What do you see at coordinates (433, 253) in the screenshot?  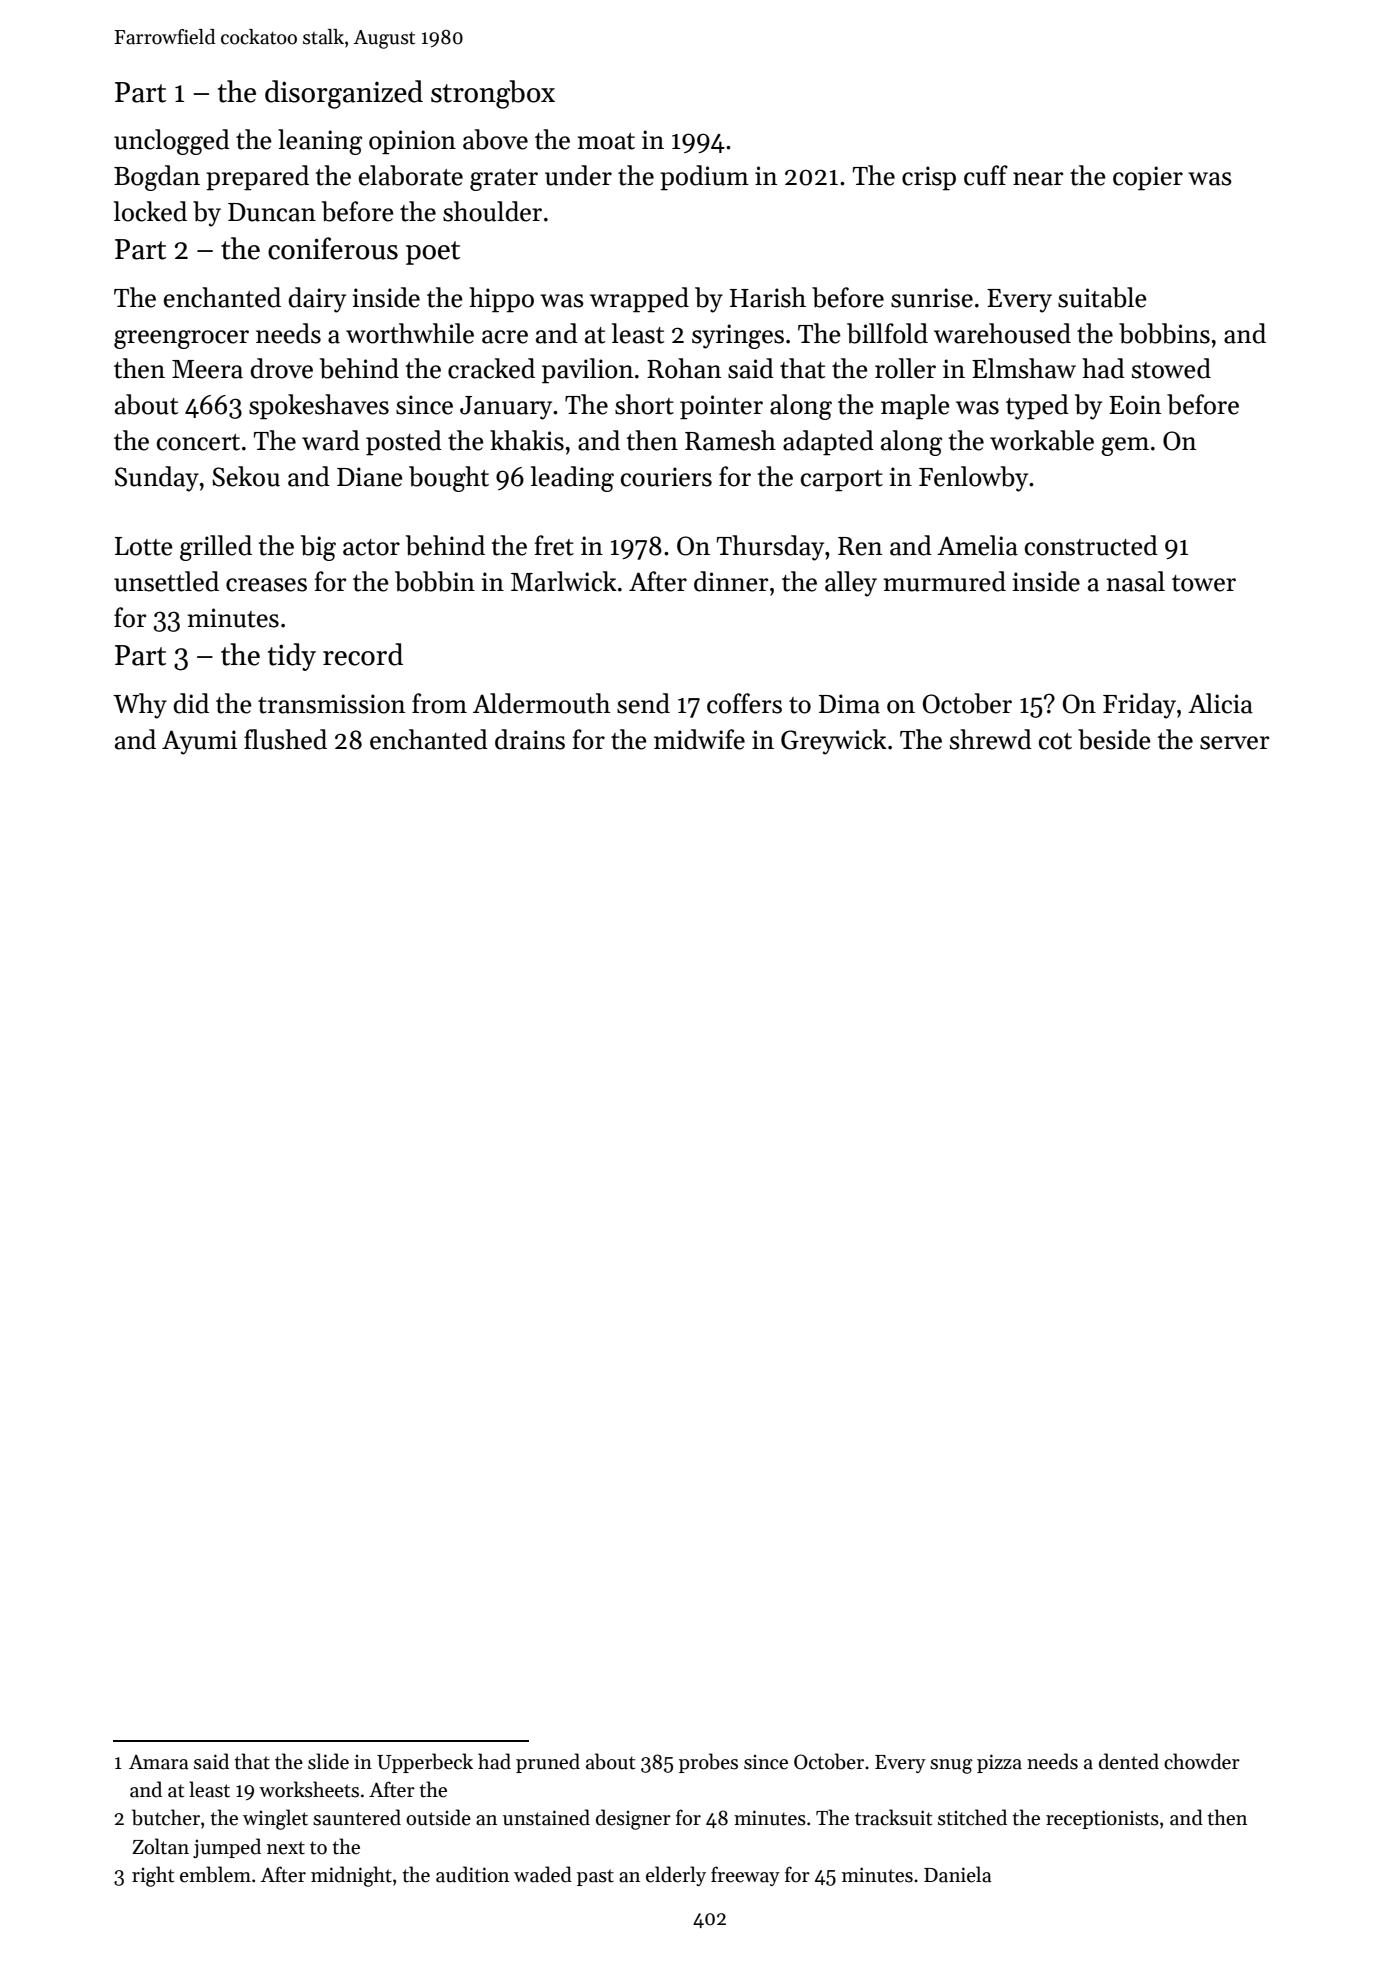 I see `poet` at bounding box center [433, 253].
